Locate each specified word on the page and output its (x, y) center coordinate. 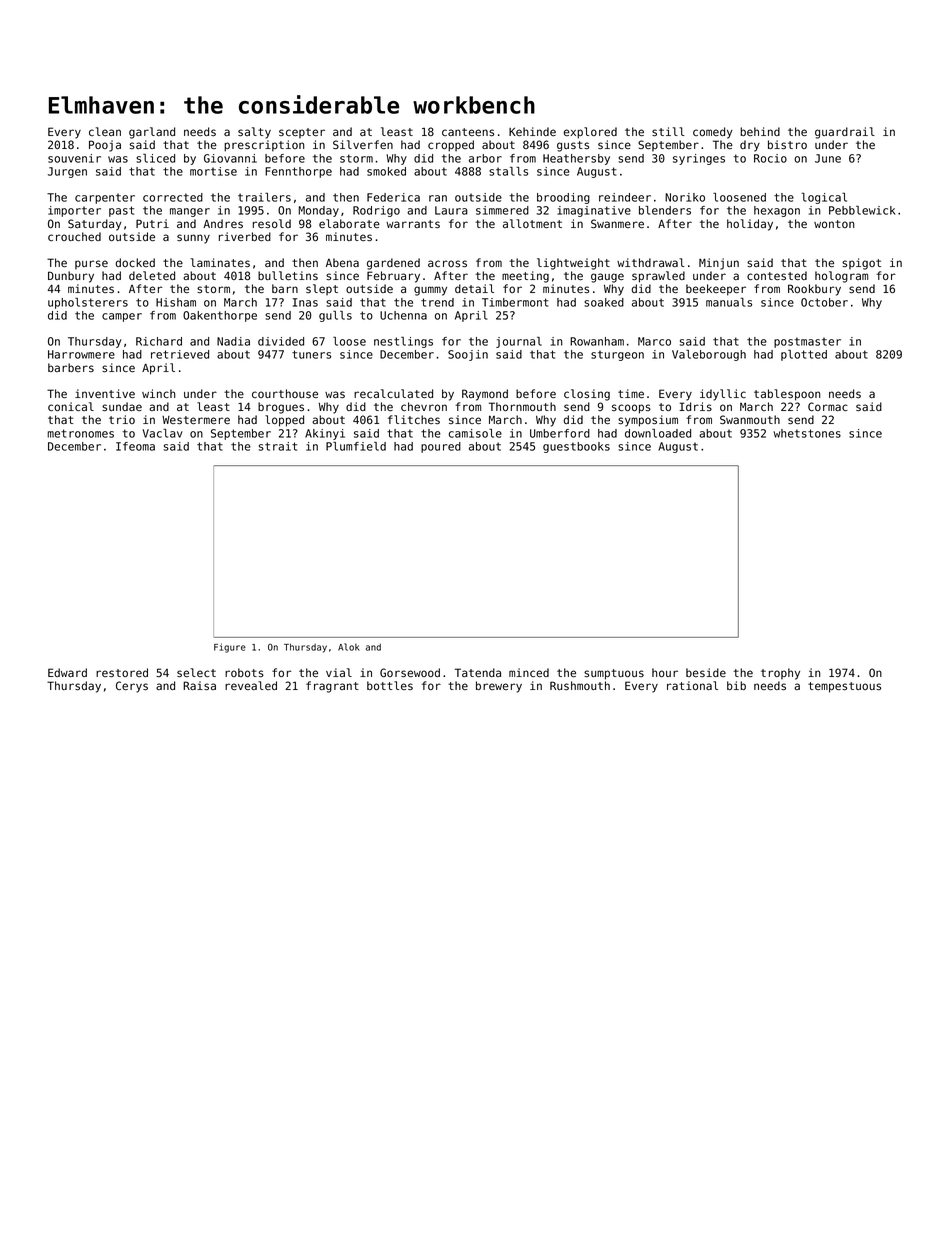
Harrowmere (81, 354)
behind (760, 131)
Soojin (468, 355)
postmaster (807, 342)
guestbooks (576, 447)
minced (529, 672)
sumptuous (614, 674)
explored (590, 133)
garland (152, 133)
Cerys (132, 687)
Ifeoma (135, 446)
